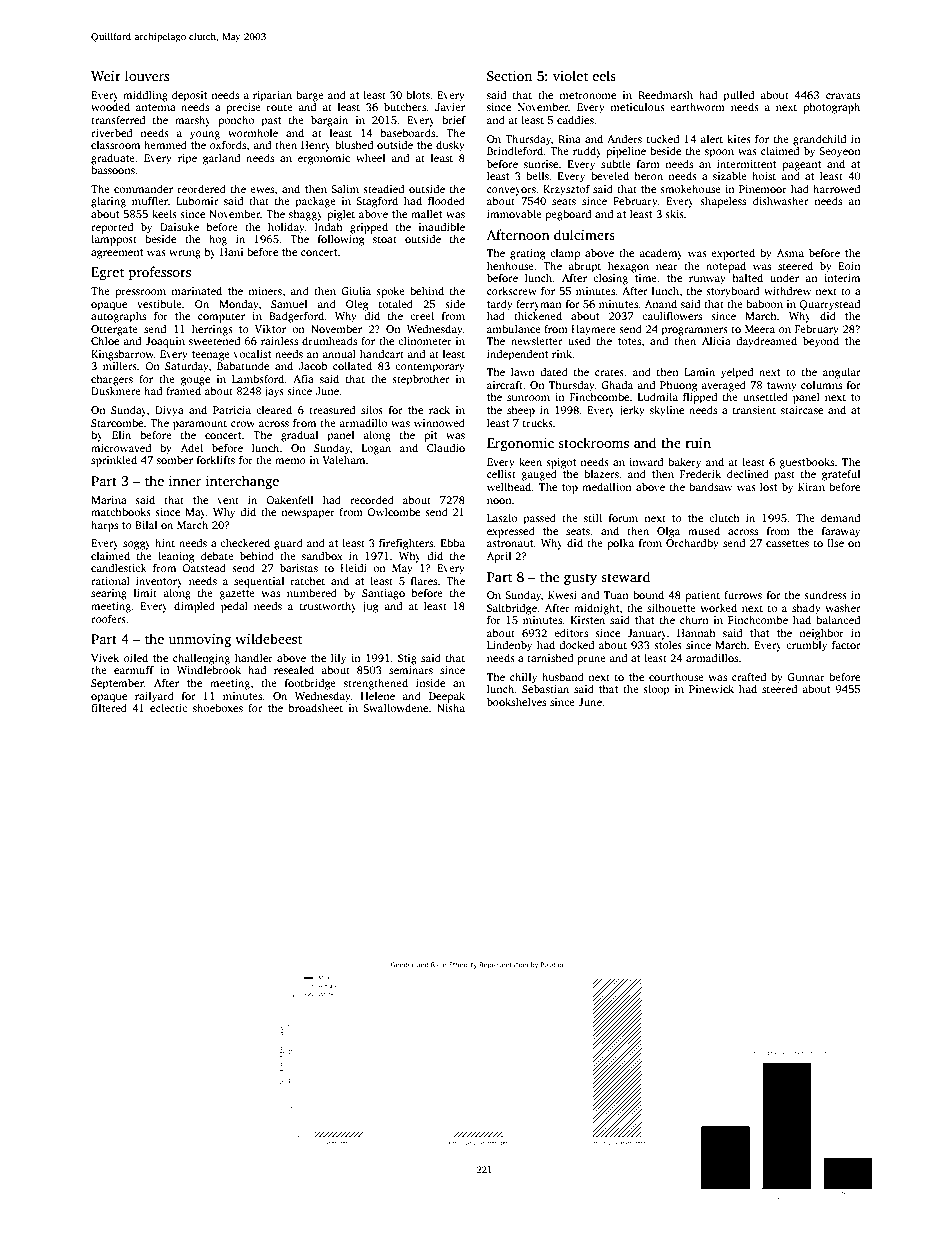 Image resolution: width=952 pixels, height=1233 pixels. Describe the element at coordinates (451, 707) in the screenshot. I see `Nisha` at that location.
